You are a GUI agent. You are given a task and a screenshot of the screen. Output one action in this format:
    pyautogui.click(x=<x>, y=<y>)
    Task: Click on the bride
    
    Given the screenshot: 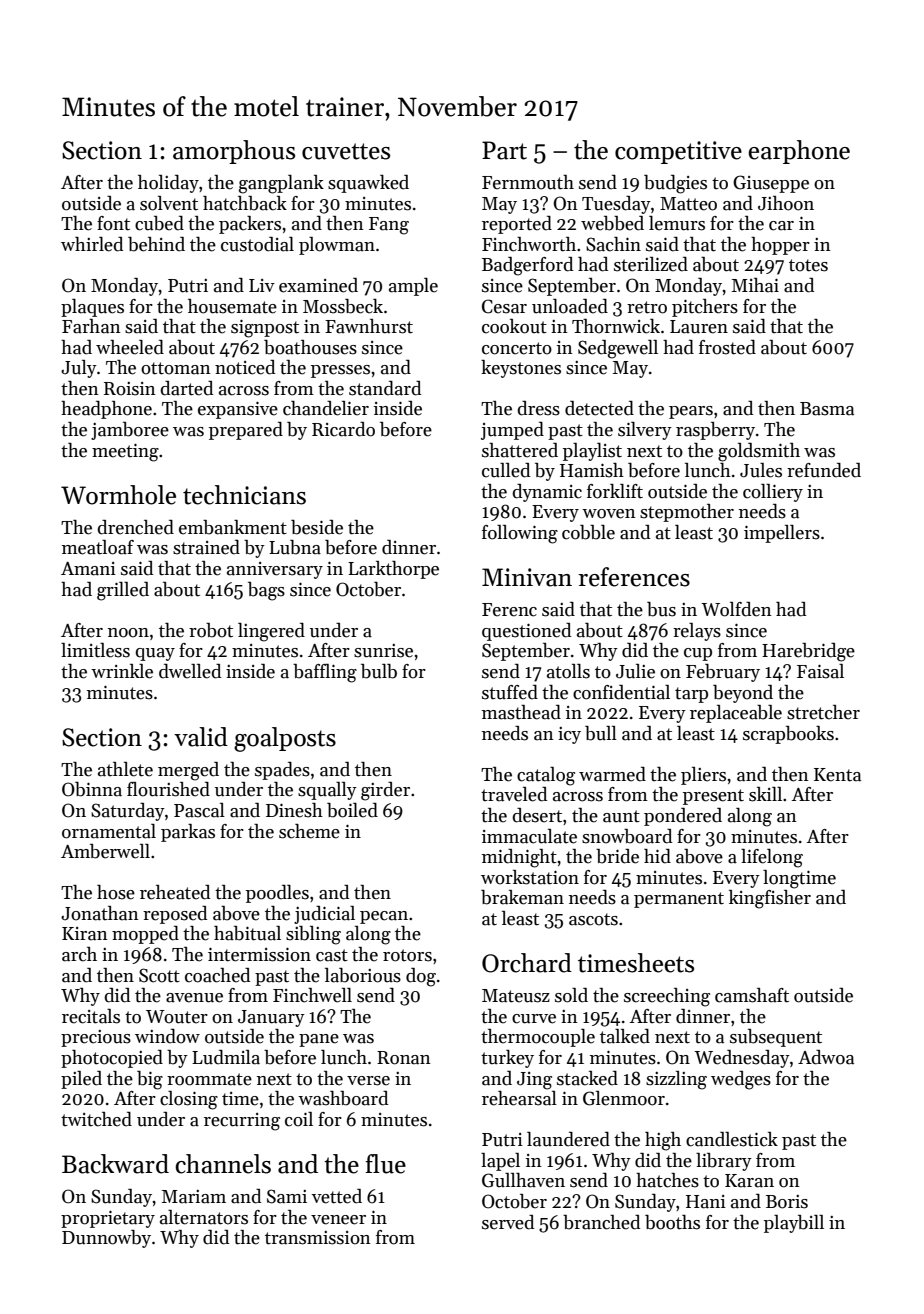 What is the action you would take?
    pyautogui.click(x=617, y=856)
